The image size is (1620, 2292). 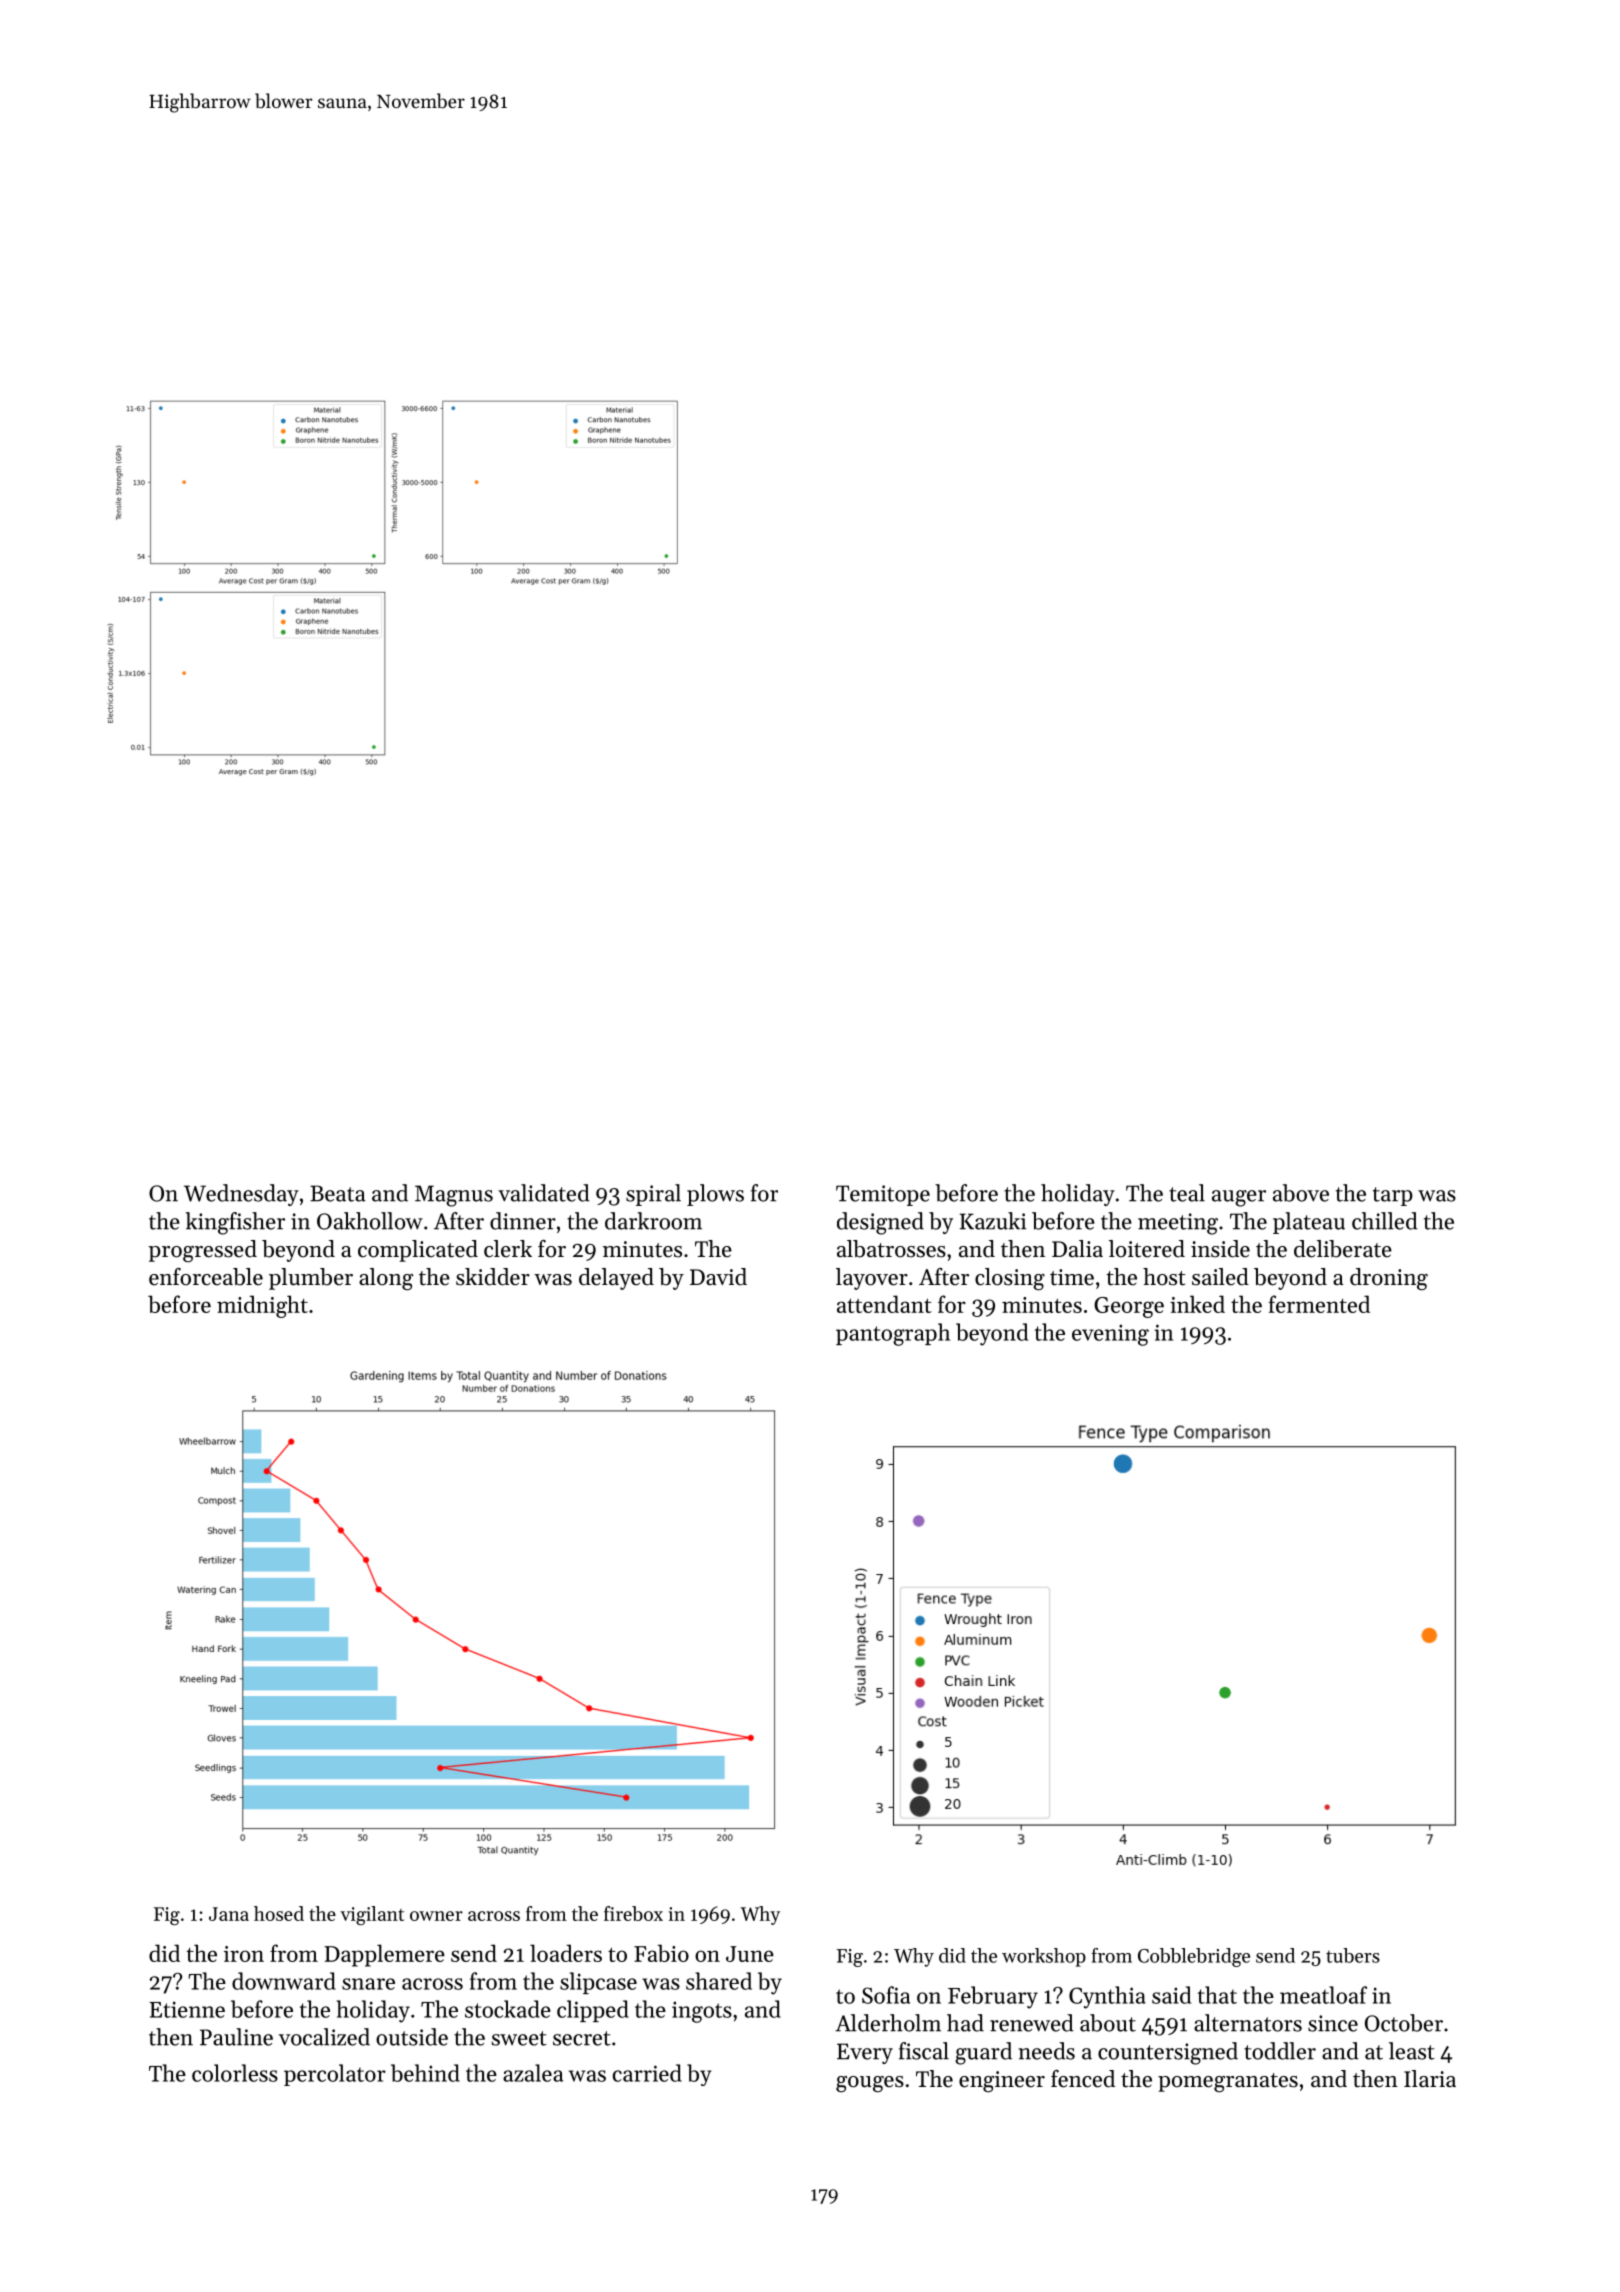 What do you see at coordinates (1002, 2081) in the screenshot?
I see `engineer` at bounding box center [1002, 2081].
